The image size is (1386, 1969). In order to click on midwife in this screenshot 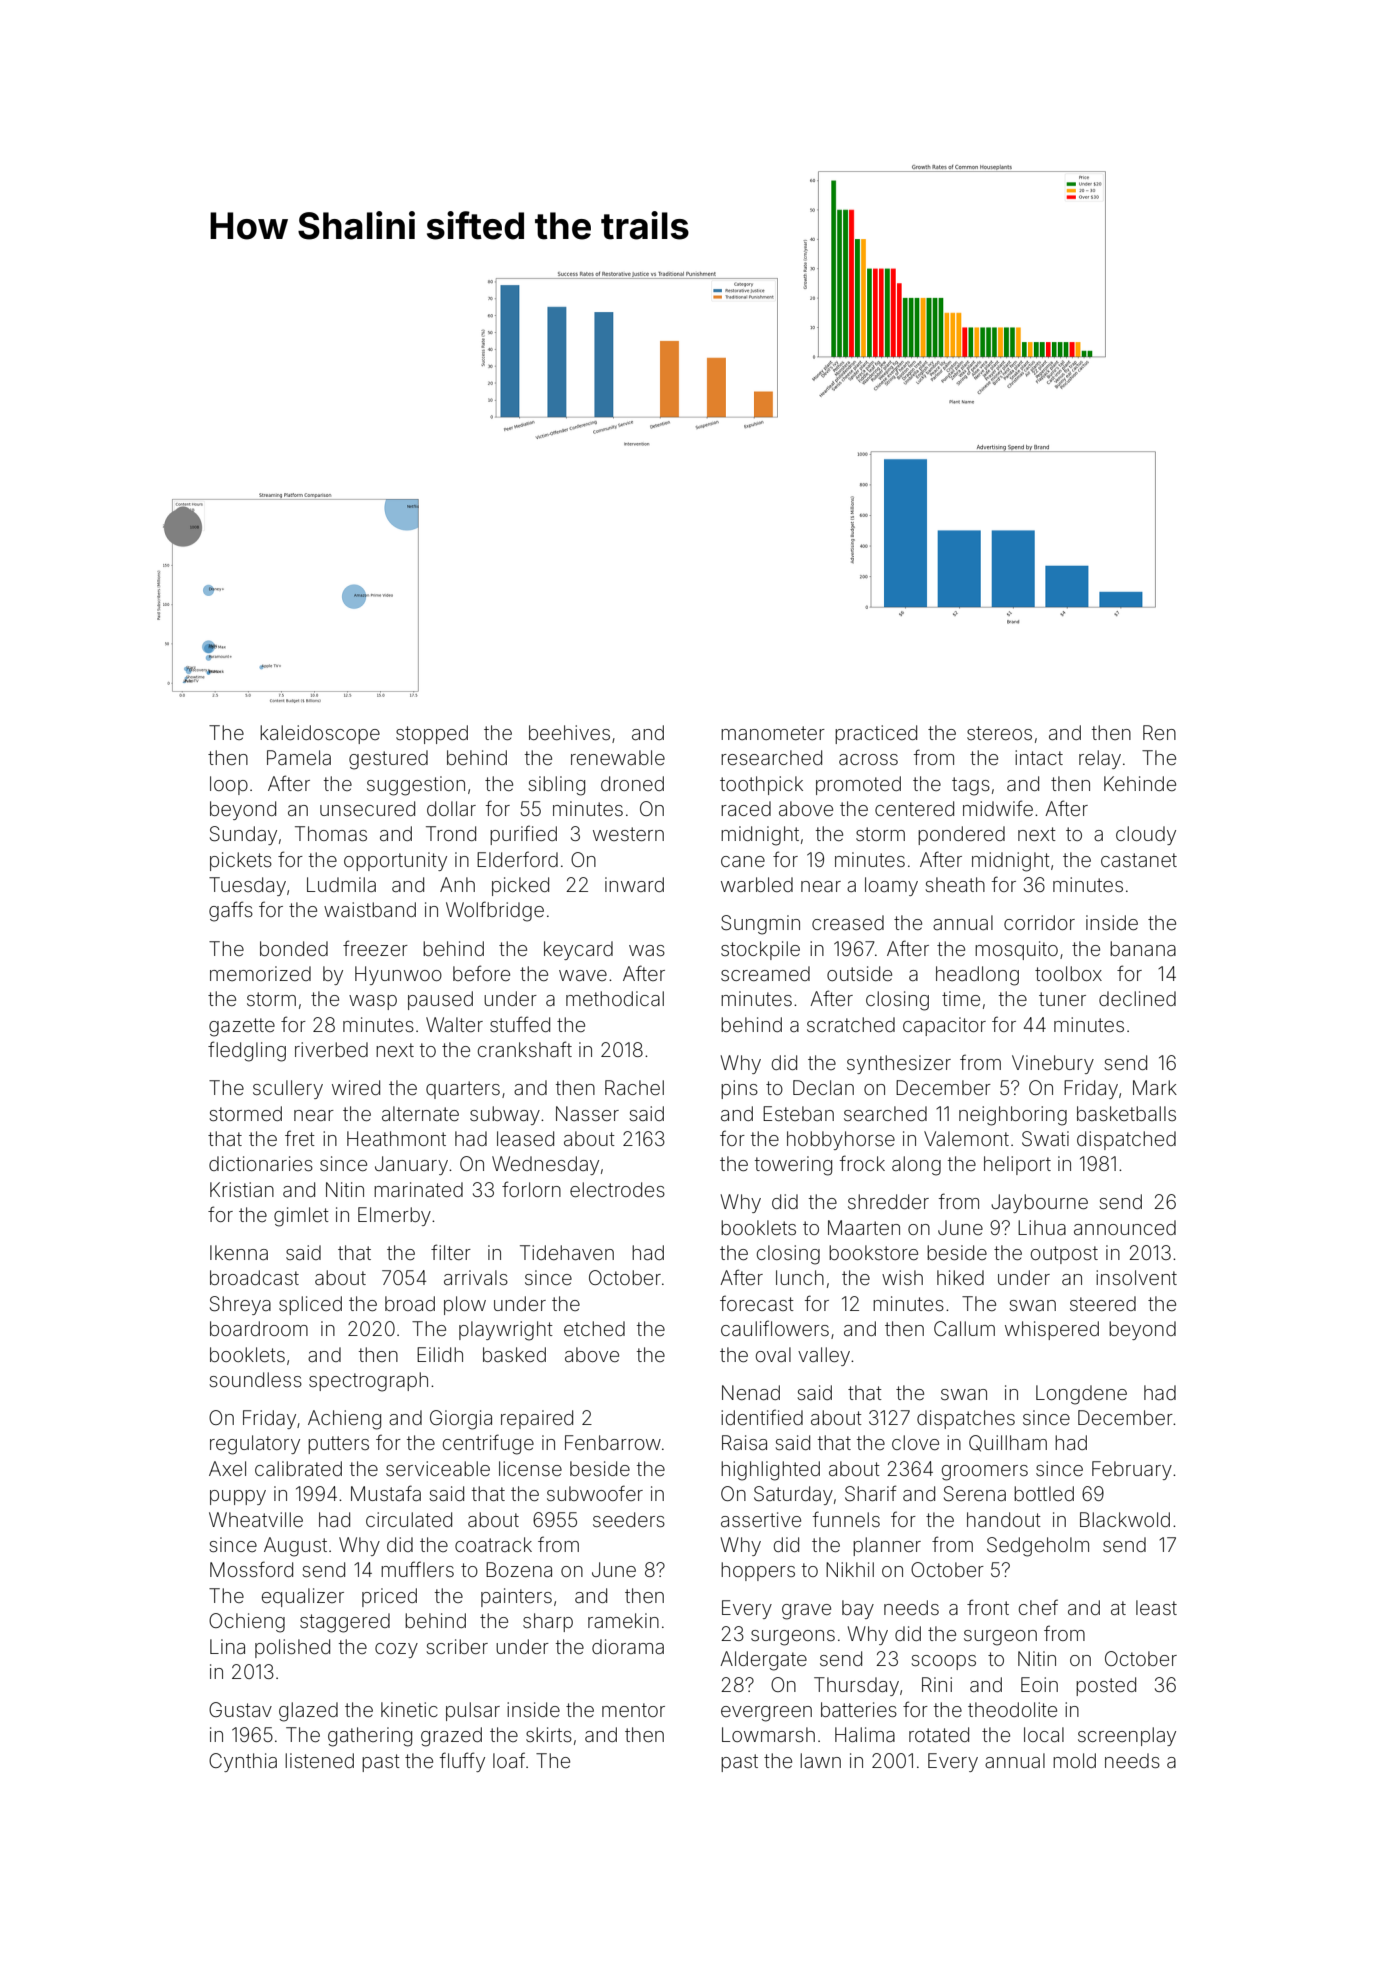, I will do `click(998, 808)`.
